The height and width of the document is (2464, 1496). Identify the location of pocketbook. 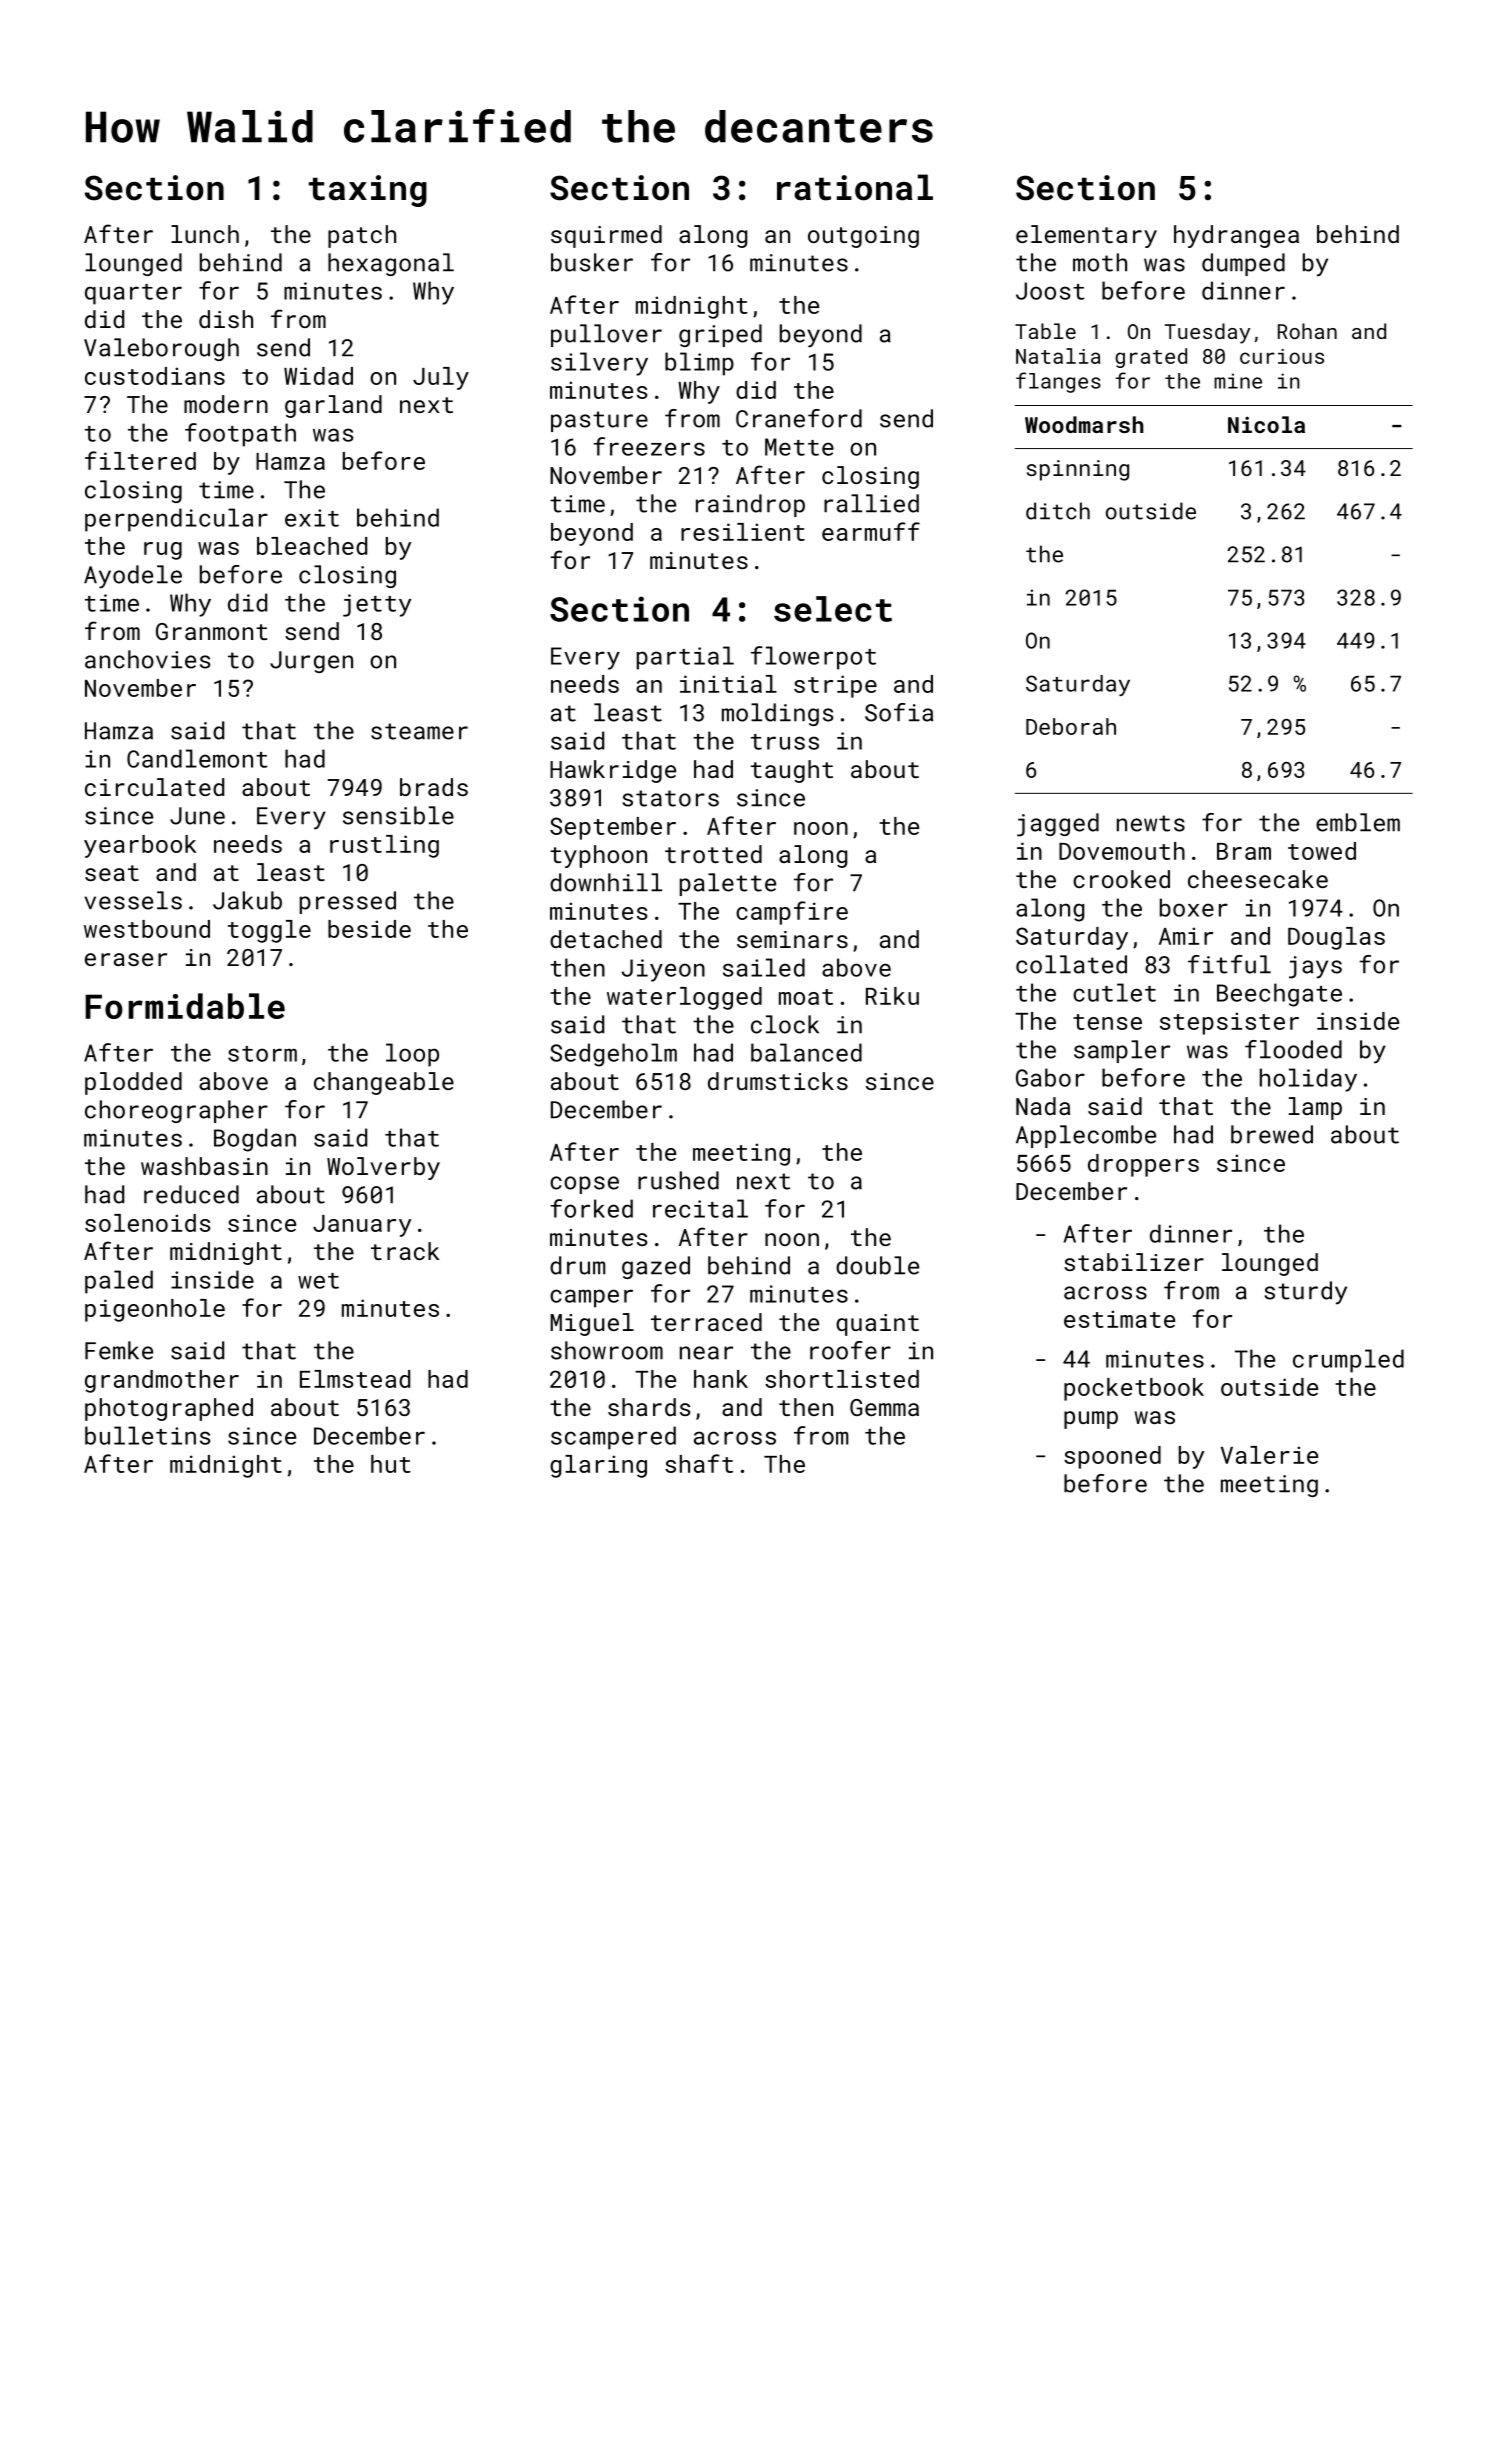
(1134, 1389).
